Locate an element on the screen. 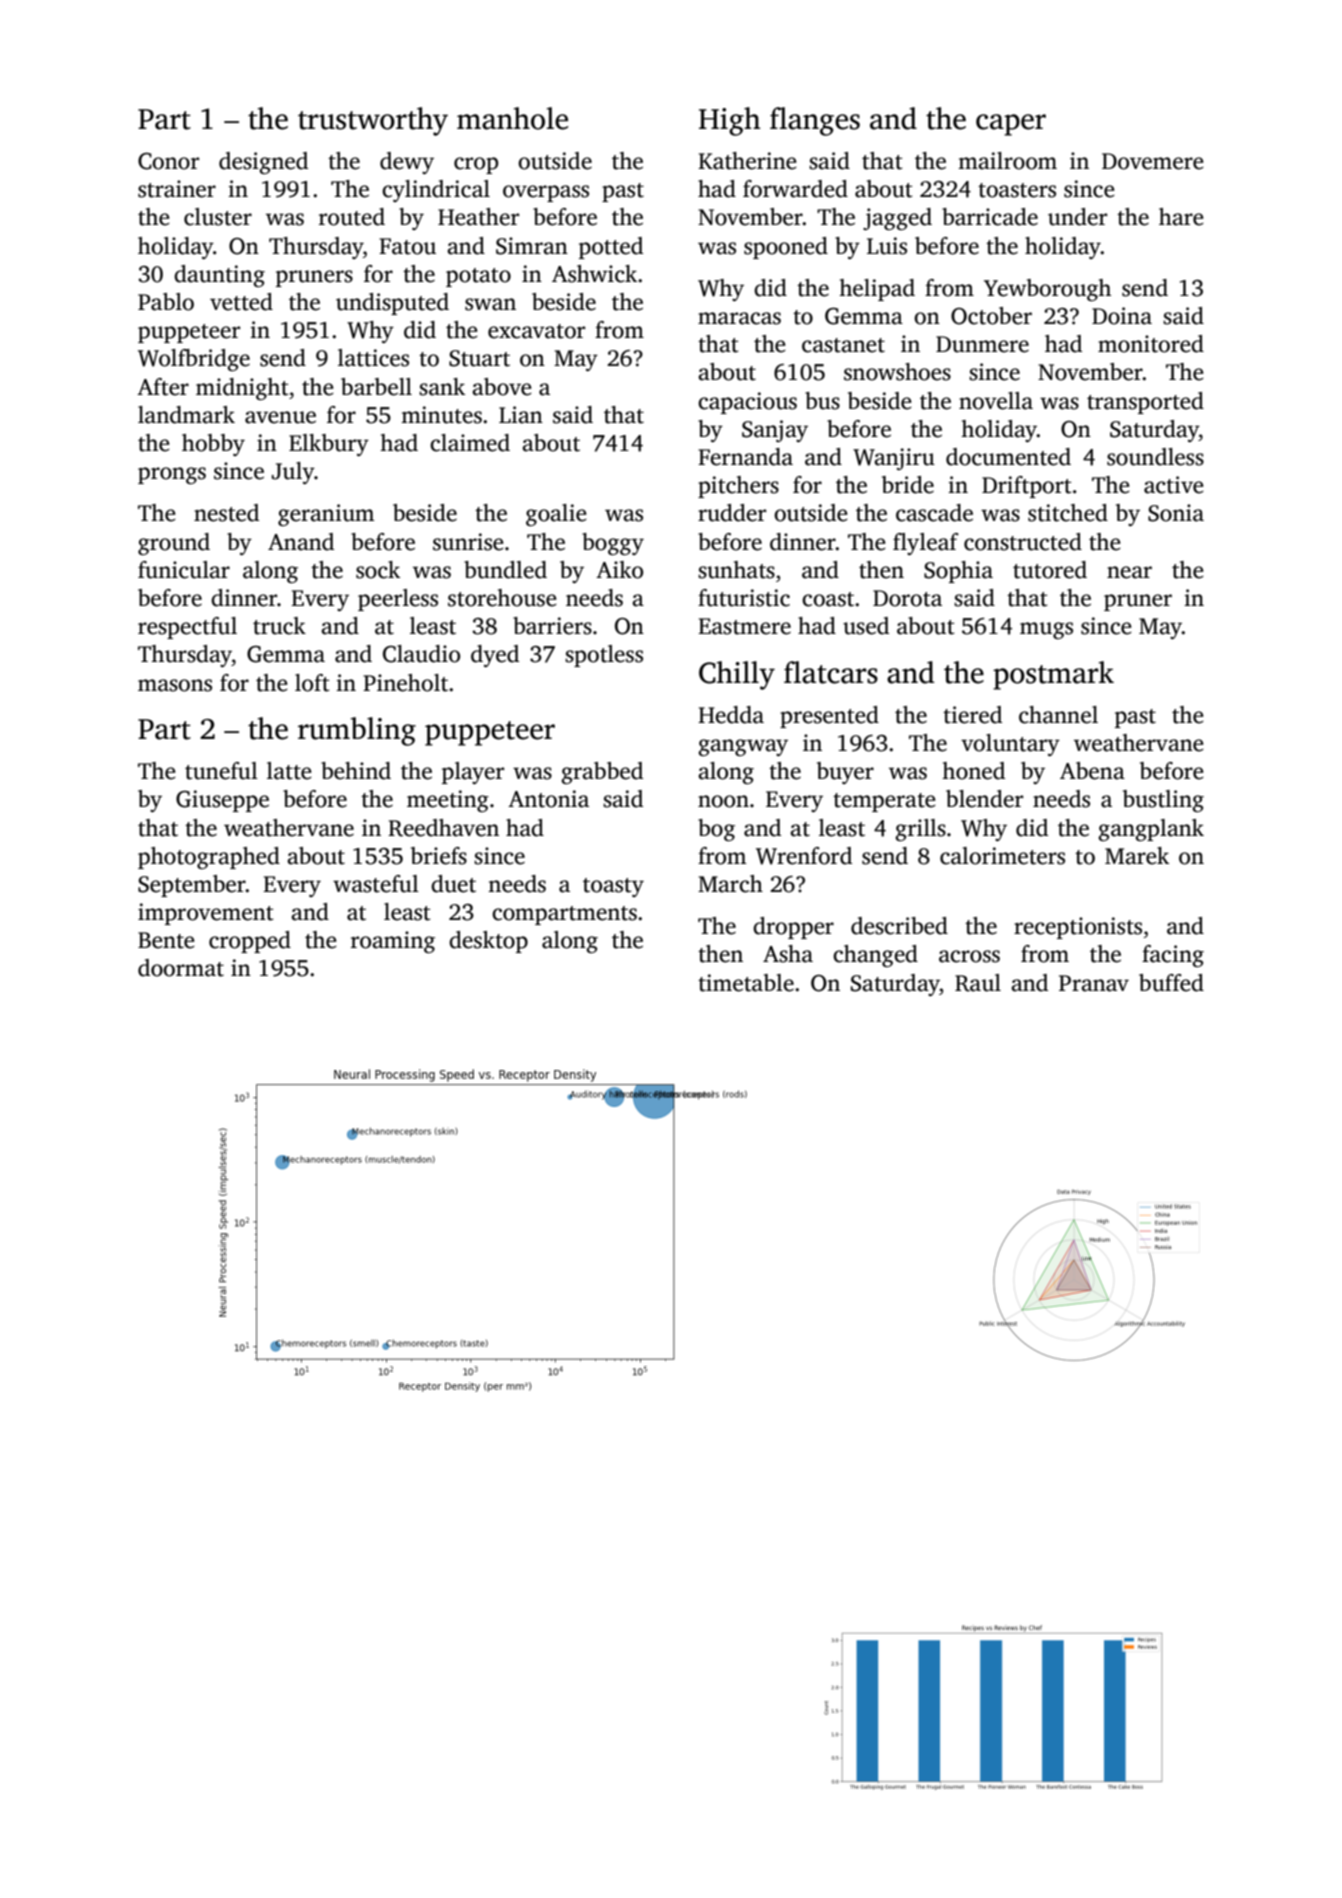  caper is located at coordinates (1011, 125).
